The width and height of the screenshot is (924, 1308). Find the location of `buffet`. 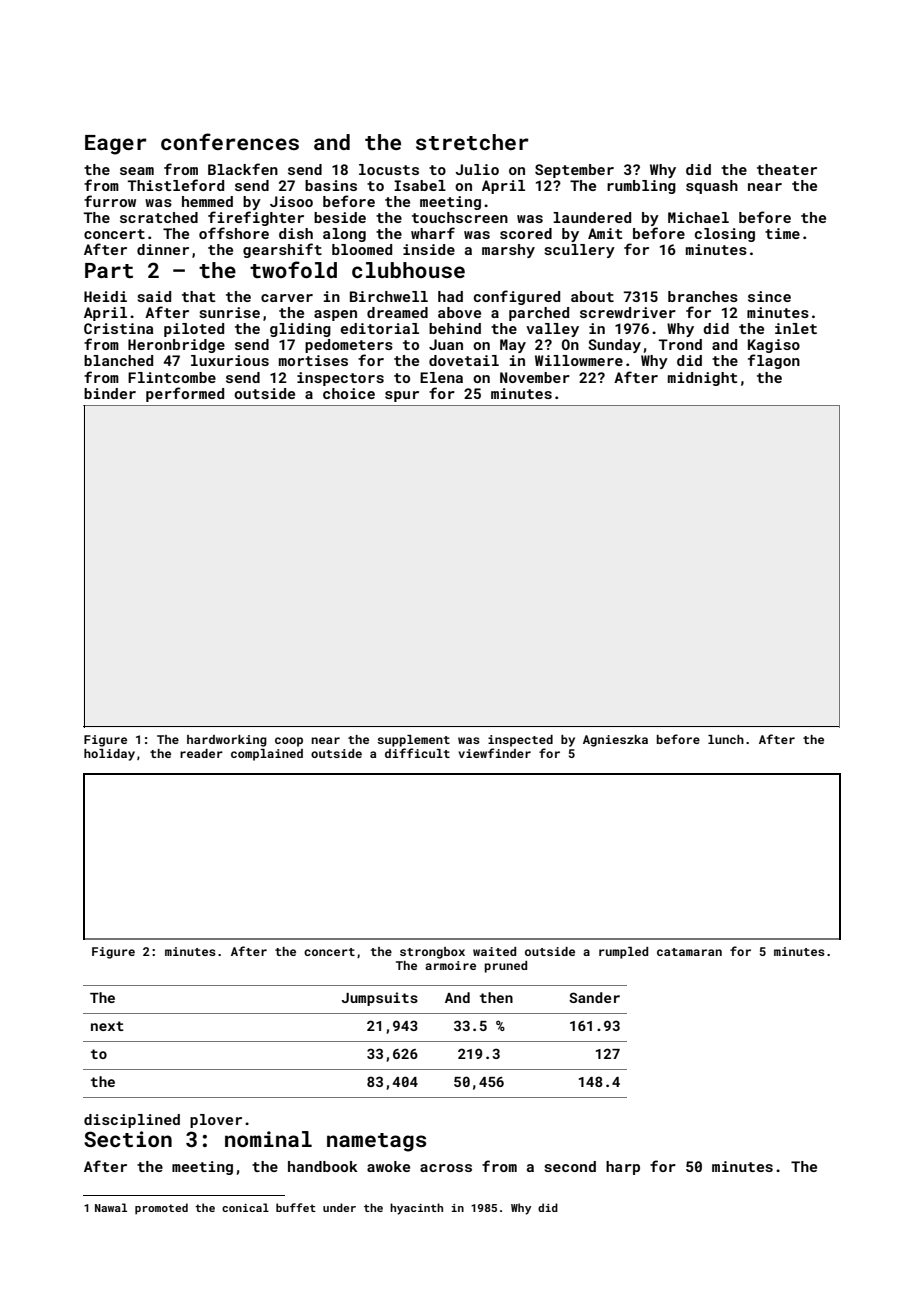

buffet is located at coordinates (296, 1207).
